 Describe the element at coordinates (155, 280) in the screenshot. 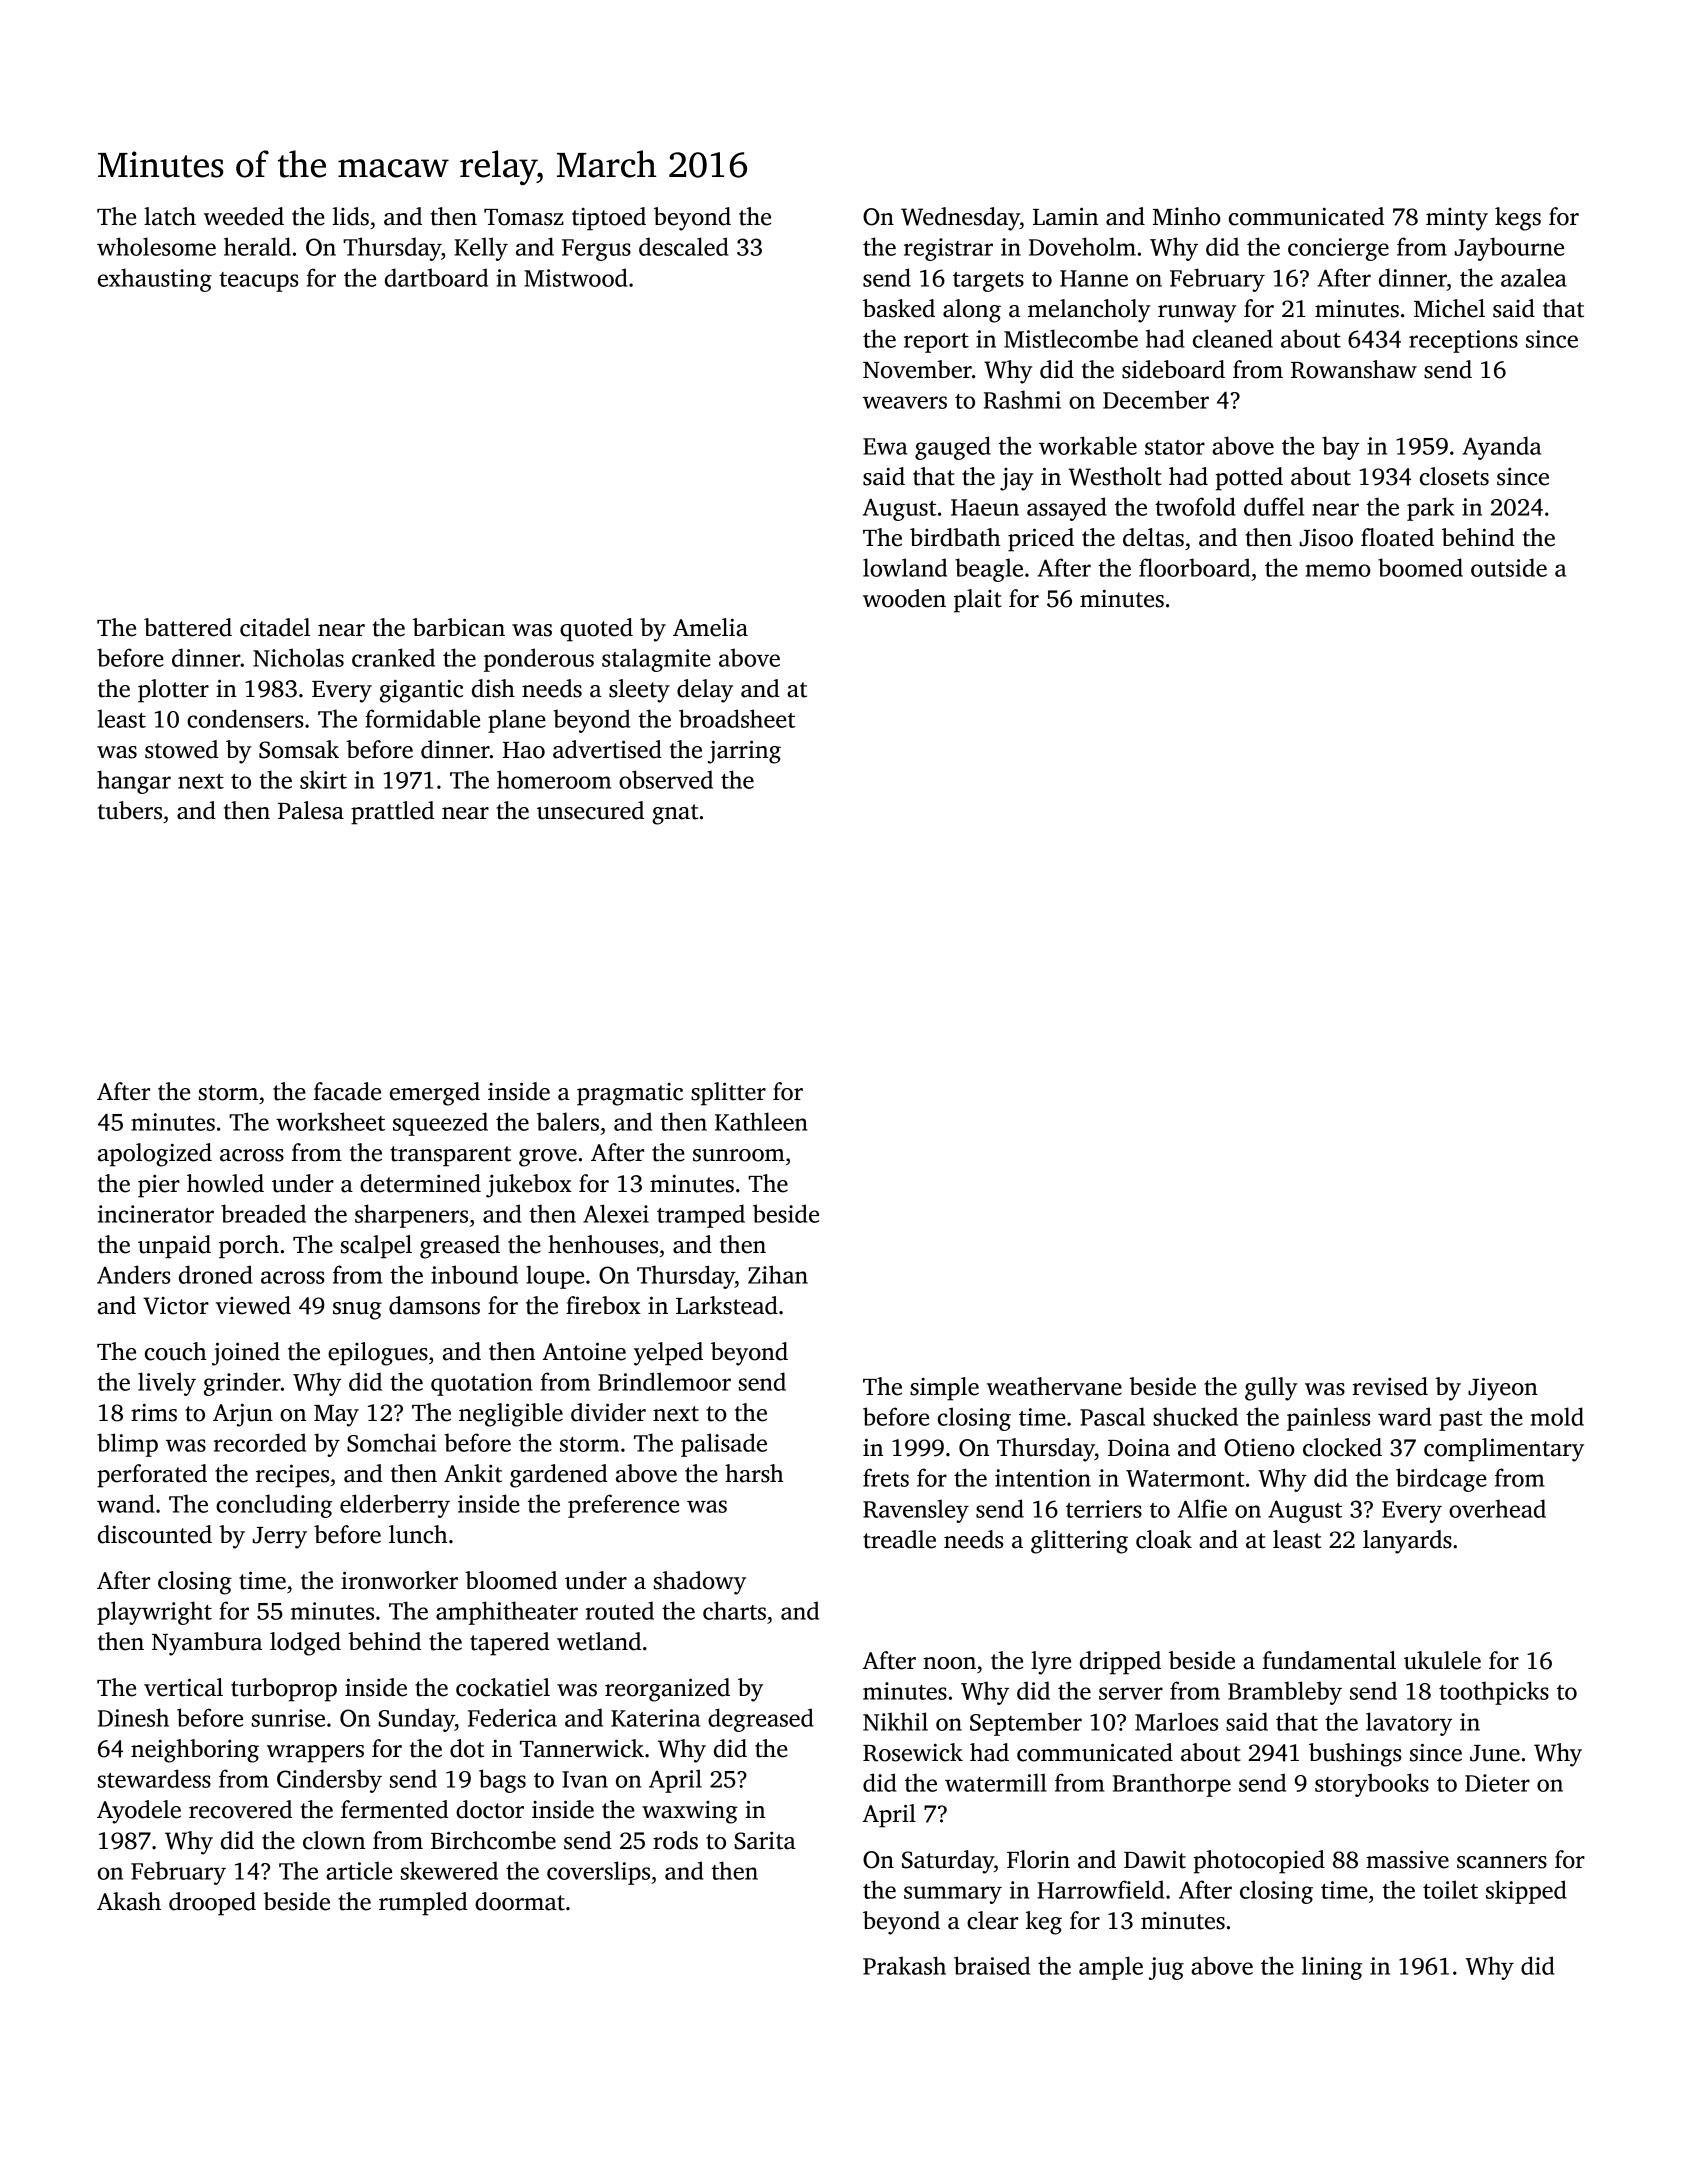

I see `exhausting` at that location.
